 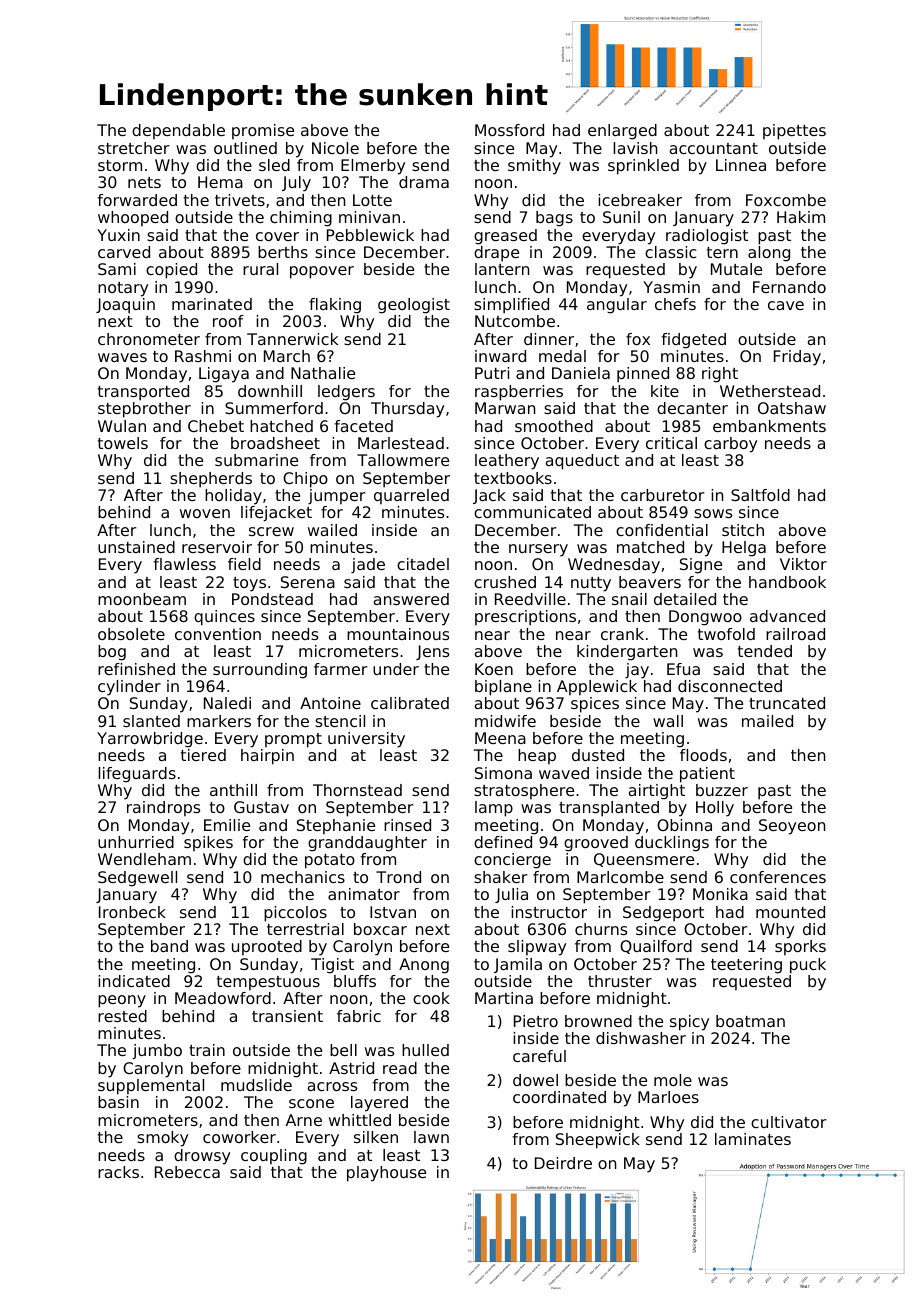 I want to click on drape, so click(x=496, y=254).
